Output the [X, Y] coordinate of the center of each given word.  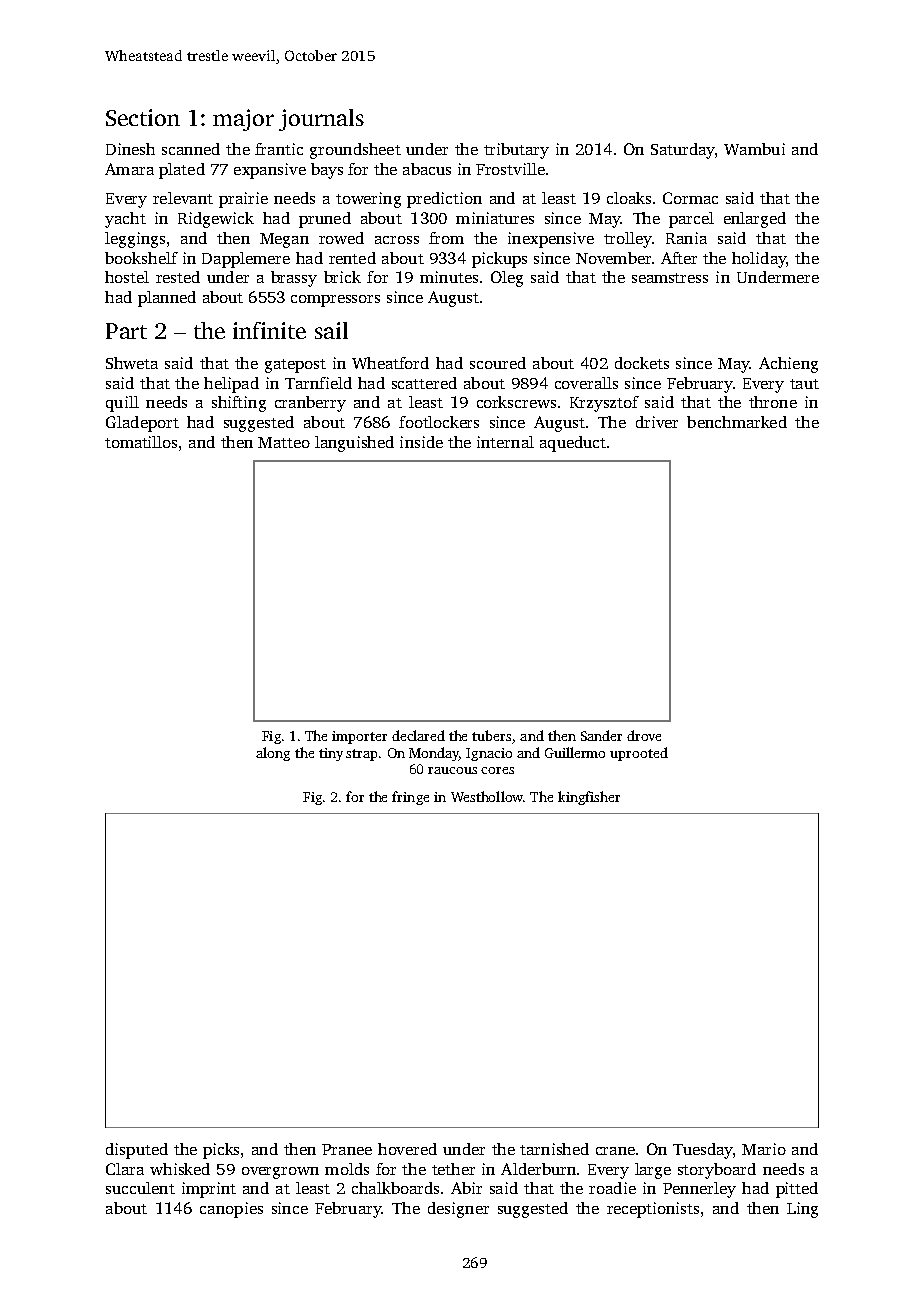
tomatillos [141, 442]
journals [321, 120]
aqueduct [573, 444]
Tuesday [703, 1151]
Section [143, 117]
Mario [764, 1149]
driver [657, 422]
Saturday [683, 151]
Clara [125, 1169]
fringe [410, 798]
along [273, 754]
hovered [407, 1149]
